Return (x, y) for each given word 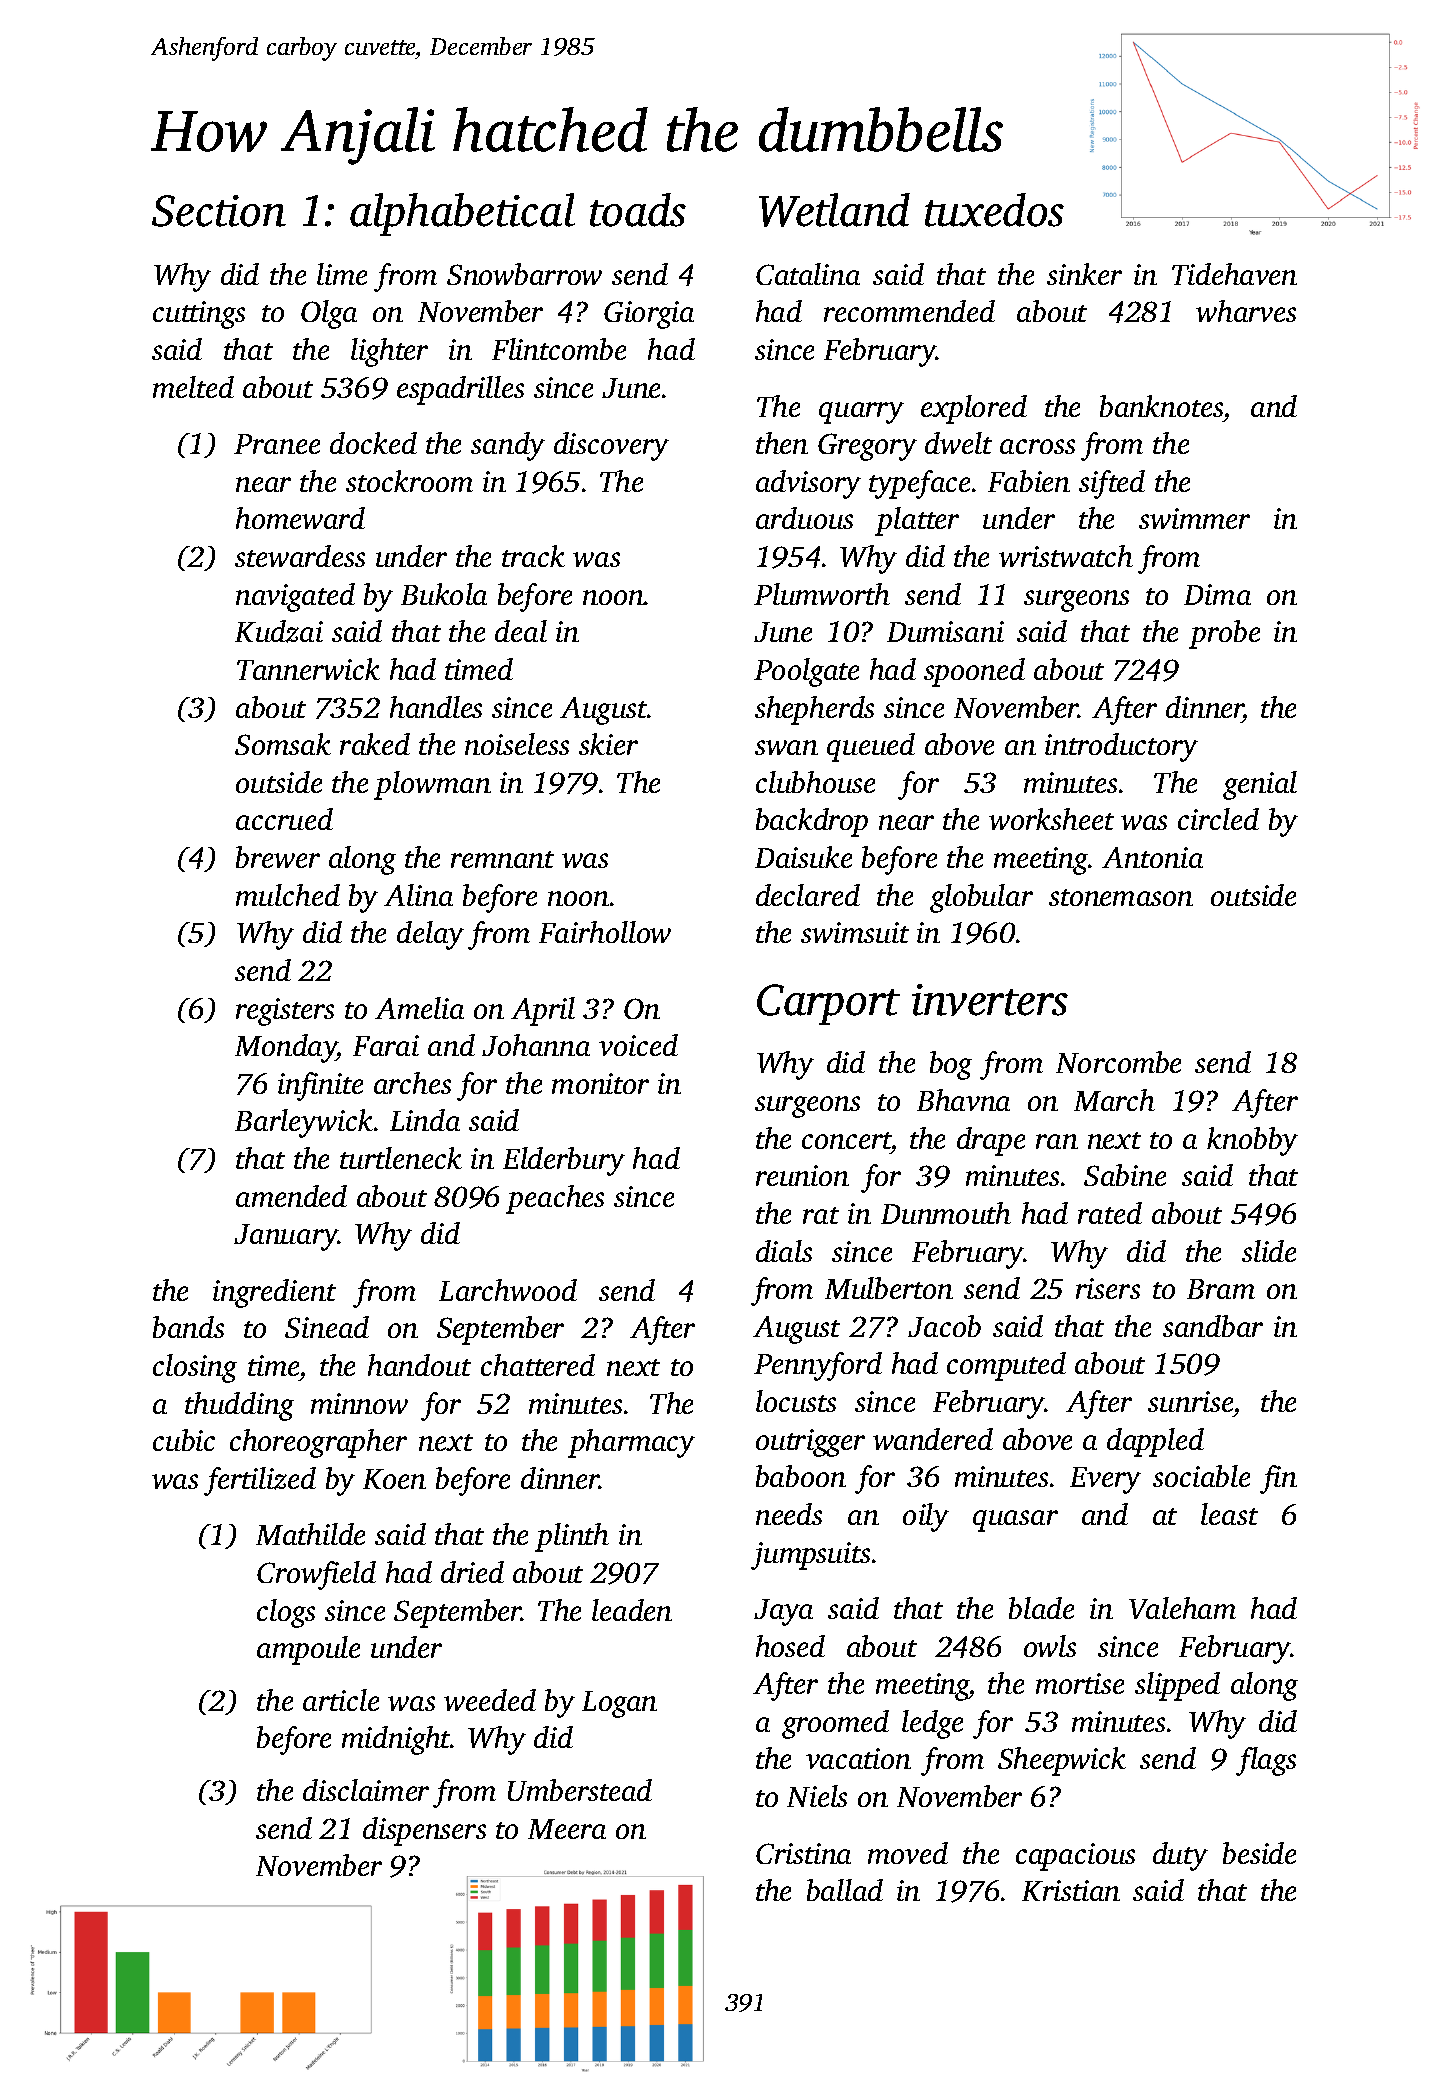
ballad (845, 1890)
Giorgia (649, 315)
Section (219, 211)
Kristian (1071, 1890)
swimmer (1194, 518)
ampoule (308, 1650)
